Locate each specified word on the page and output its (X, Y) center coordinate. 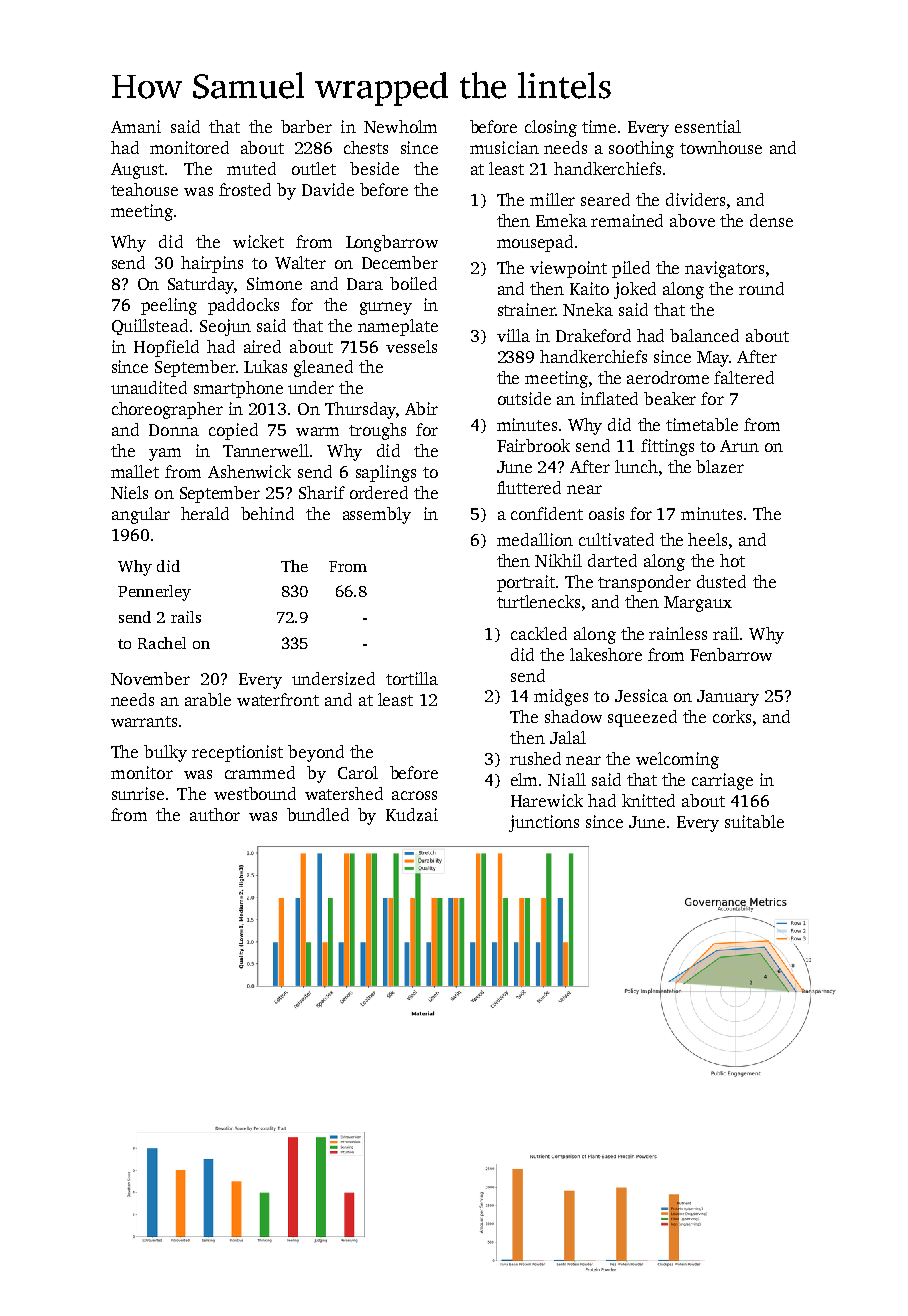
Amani (136, 126)
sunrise (138, 793)
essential (708, 126)
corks (732, 716)
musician (504, 147)
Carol (358, 772)
